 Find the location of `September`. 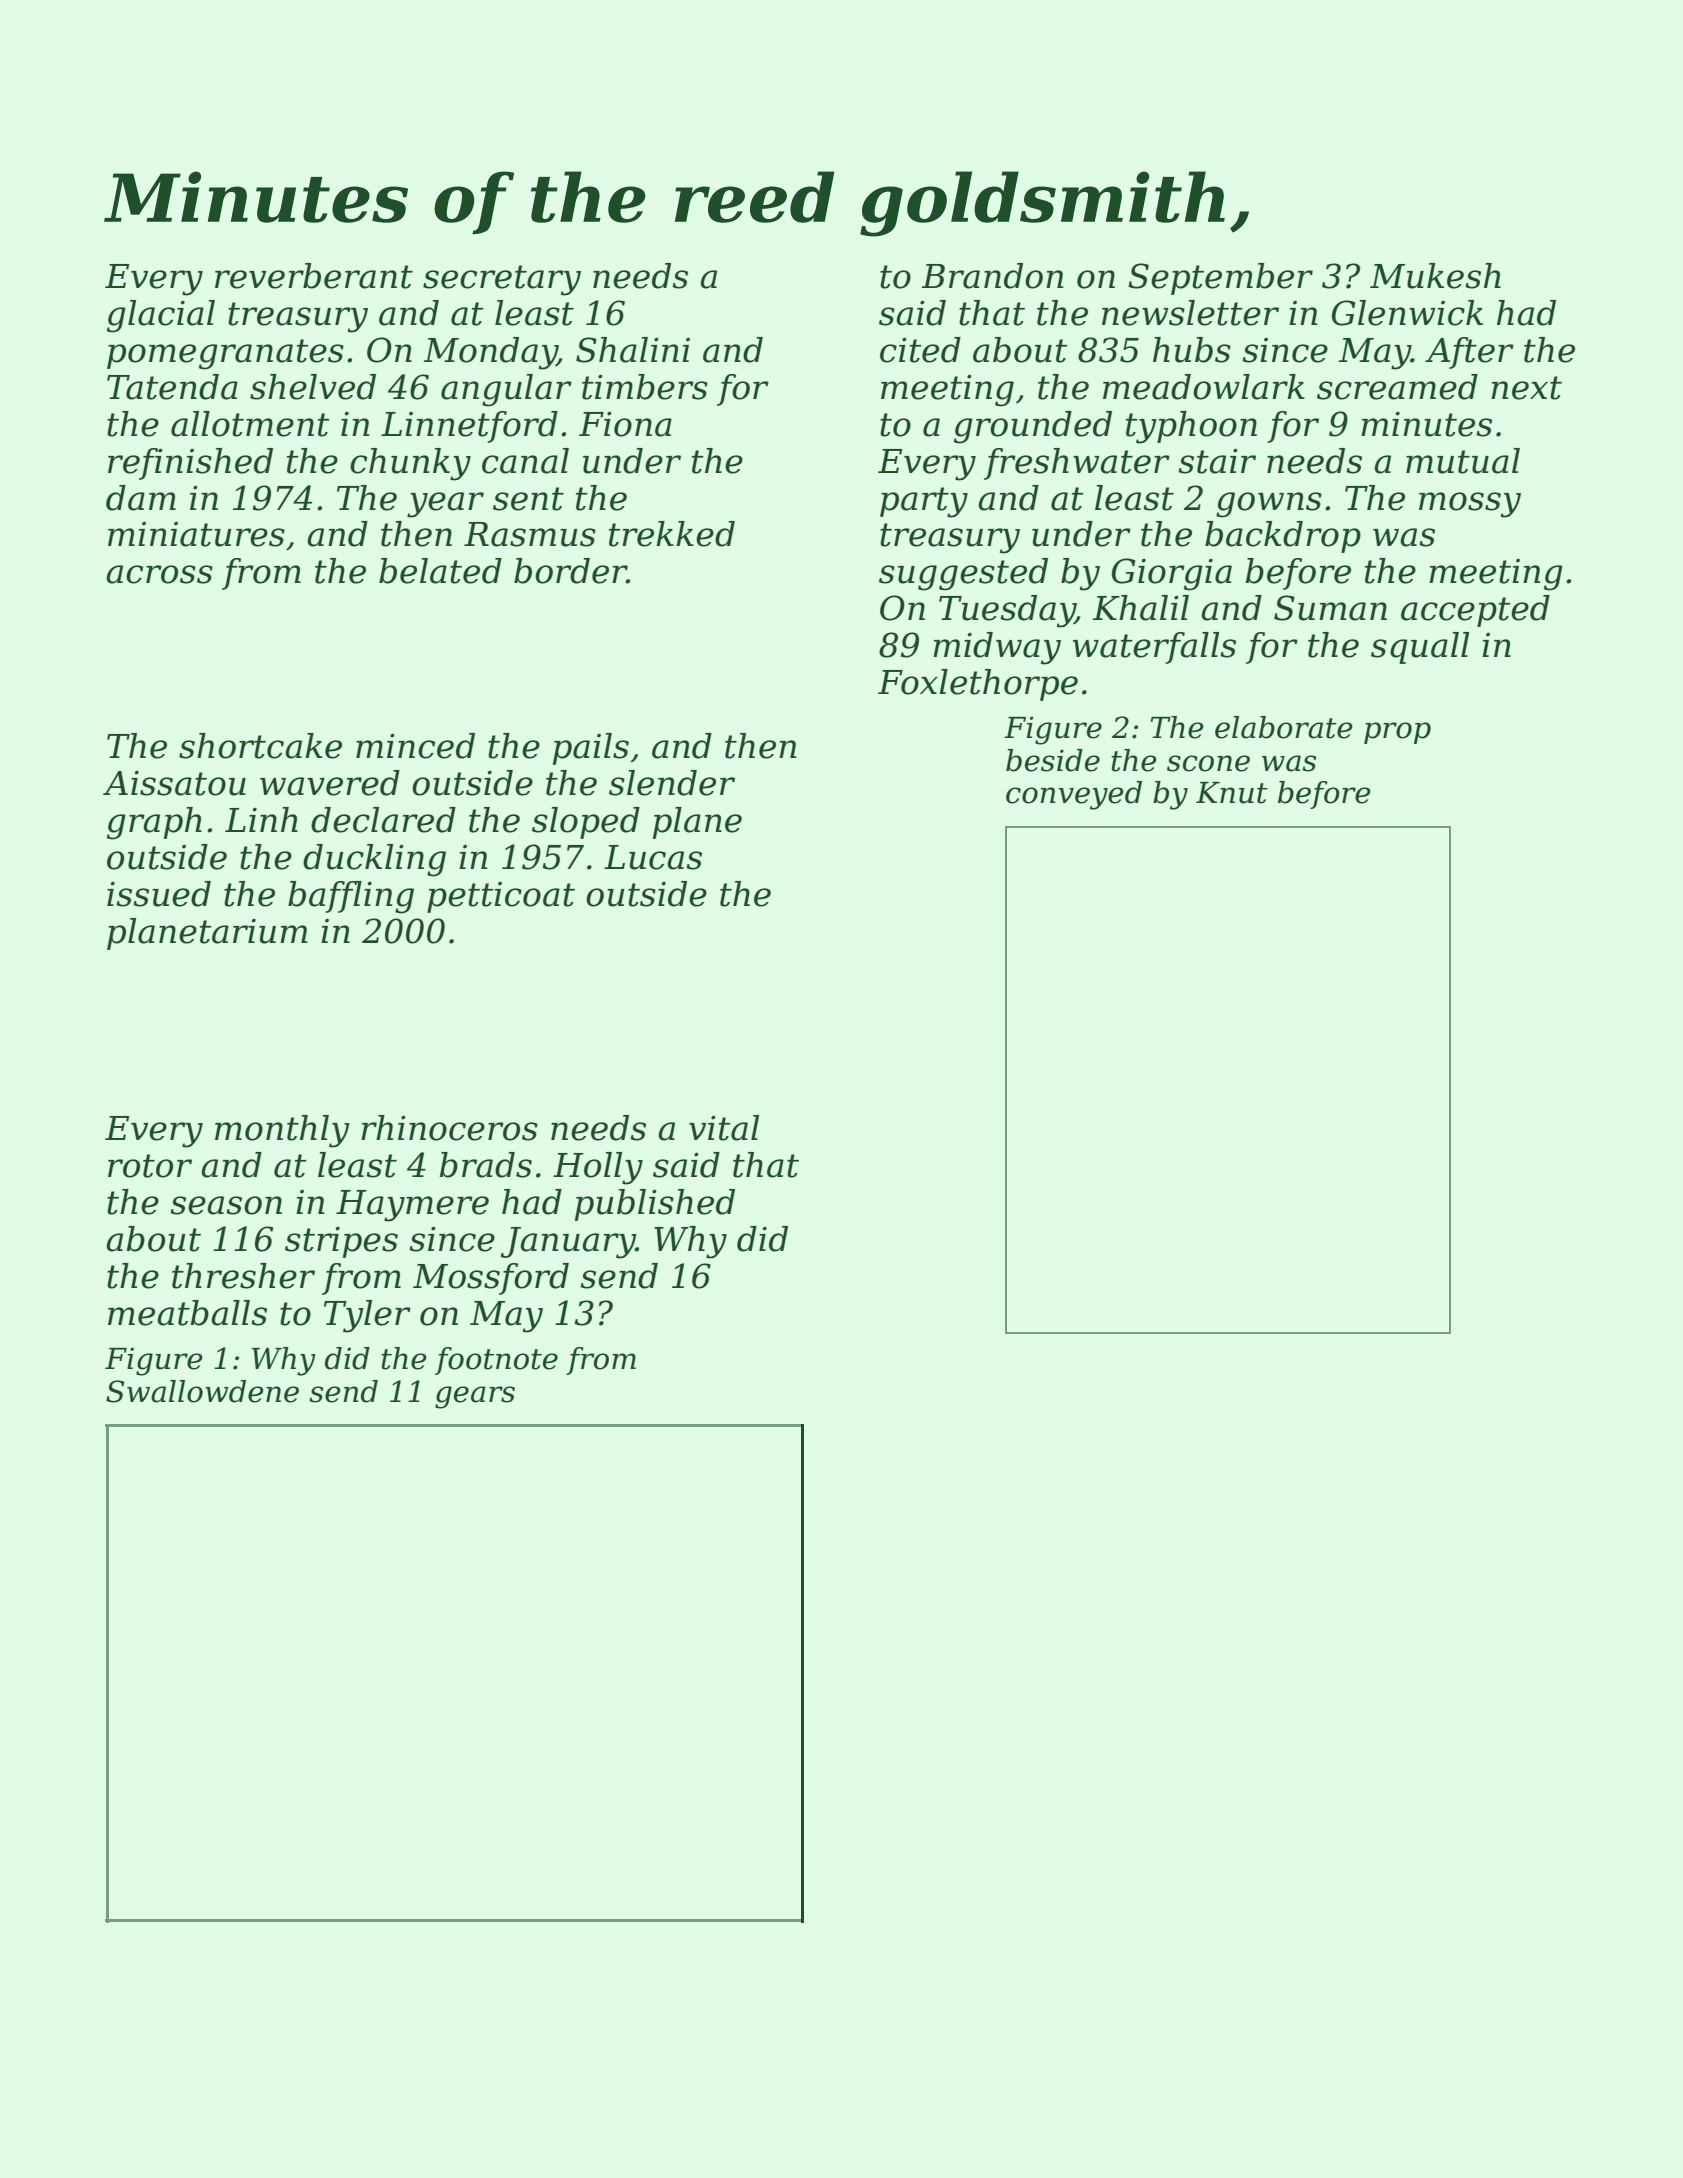

September is located at coordinates (1220, 279).
